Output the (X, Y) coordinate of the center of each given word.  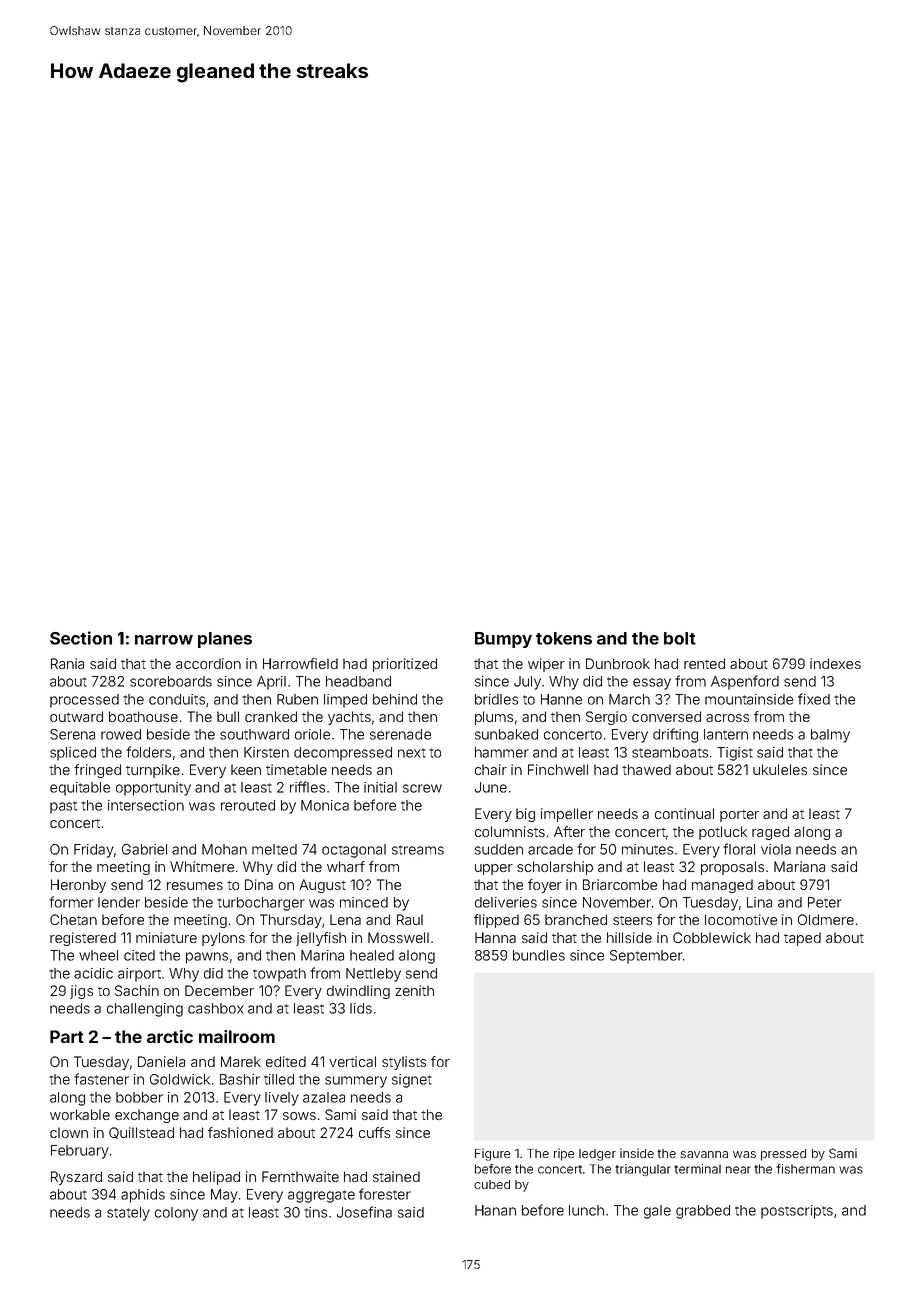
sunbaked (506, 734)
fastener (101, 1079)
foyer (545, 886)
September (646, 957)
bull (228, 716)
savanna (704, 1154)
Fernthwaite (300, 1176)
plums (494, 718)
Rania (67, 663)
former (71, 902)
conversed (666, 716)
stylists (404, 1063)
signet (412, 1081)
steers (632, 920)
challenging (145, 1010)
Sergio (606, 718)
